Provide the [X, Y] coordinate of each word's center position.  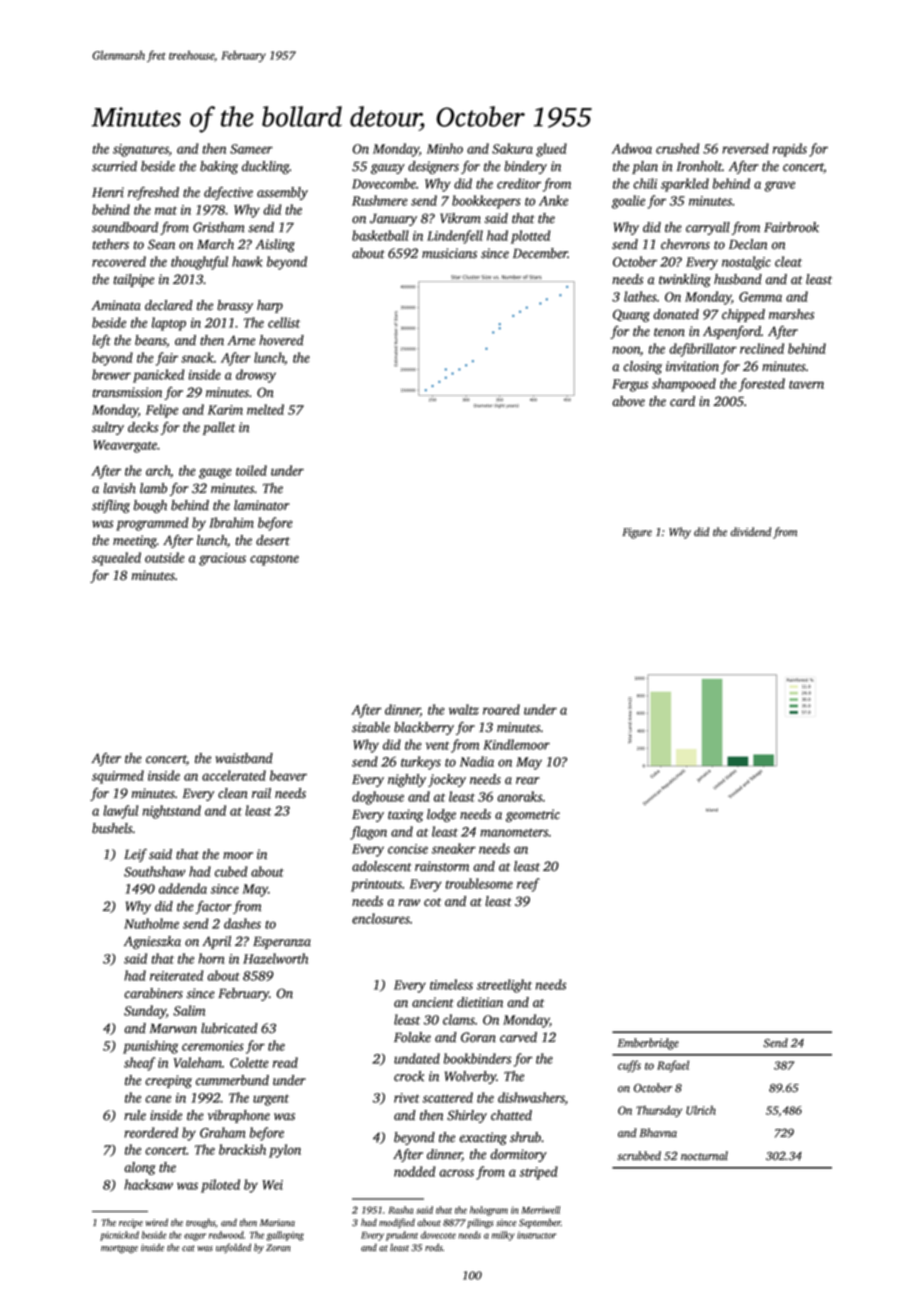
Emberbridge [648, 1044]
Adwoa [632, 148]
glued [551, 150]
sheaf [139, 1064]
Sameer [251, 149]
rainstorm [442, 866]
